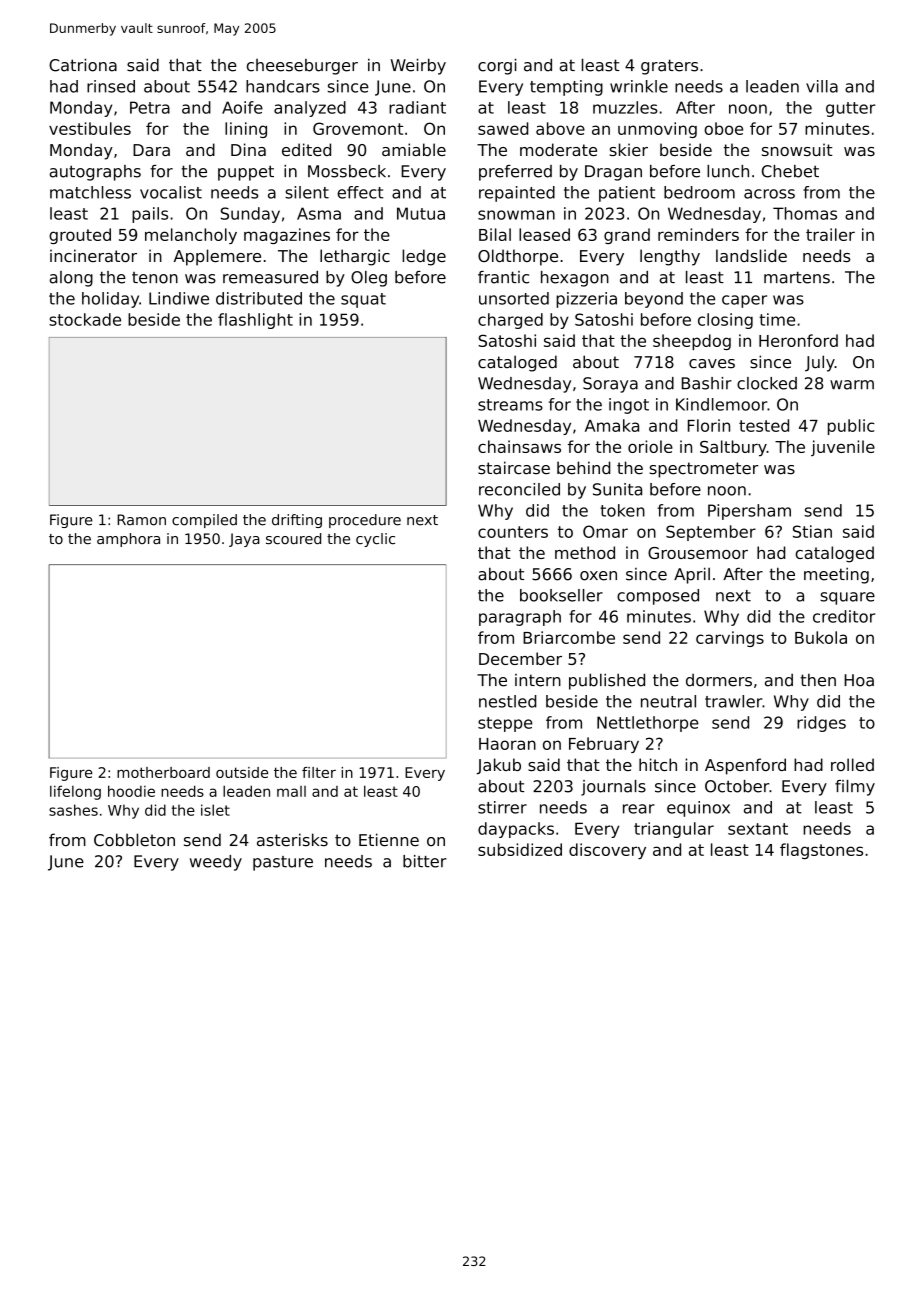 This image has height=1308, width=924. Describe the element at coordinates (248, 149) in the image. I see `Dina` at that location.
